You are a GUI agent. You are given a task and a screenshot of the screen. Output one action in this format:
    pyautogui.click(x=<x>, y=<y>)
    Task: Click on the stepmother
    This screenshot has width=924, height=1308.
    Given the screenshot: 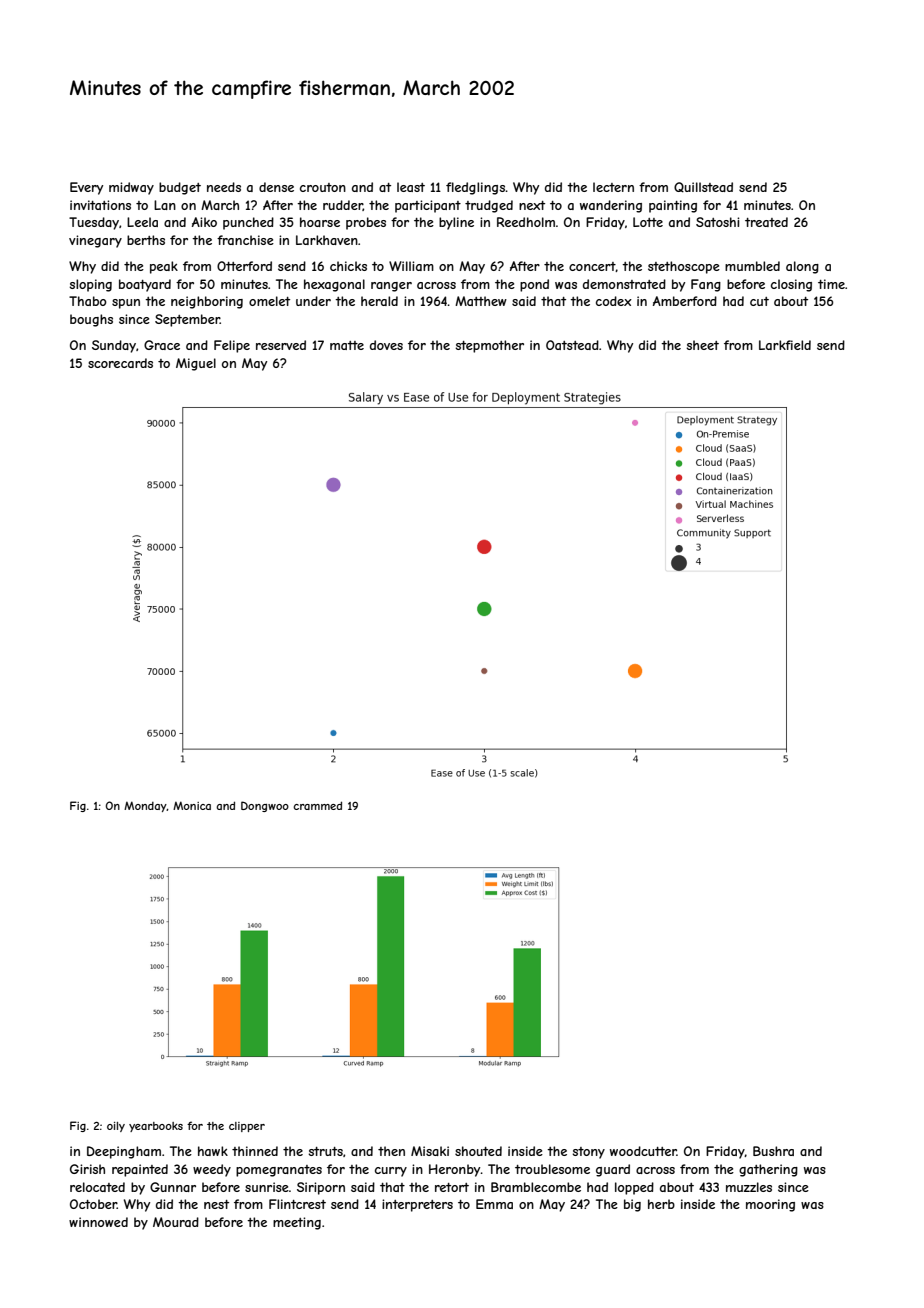 What is the action you would take?
    pyautogui.click(x=489, y=346)
